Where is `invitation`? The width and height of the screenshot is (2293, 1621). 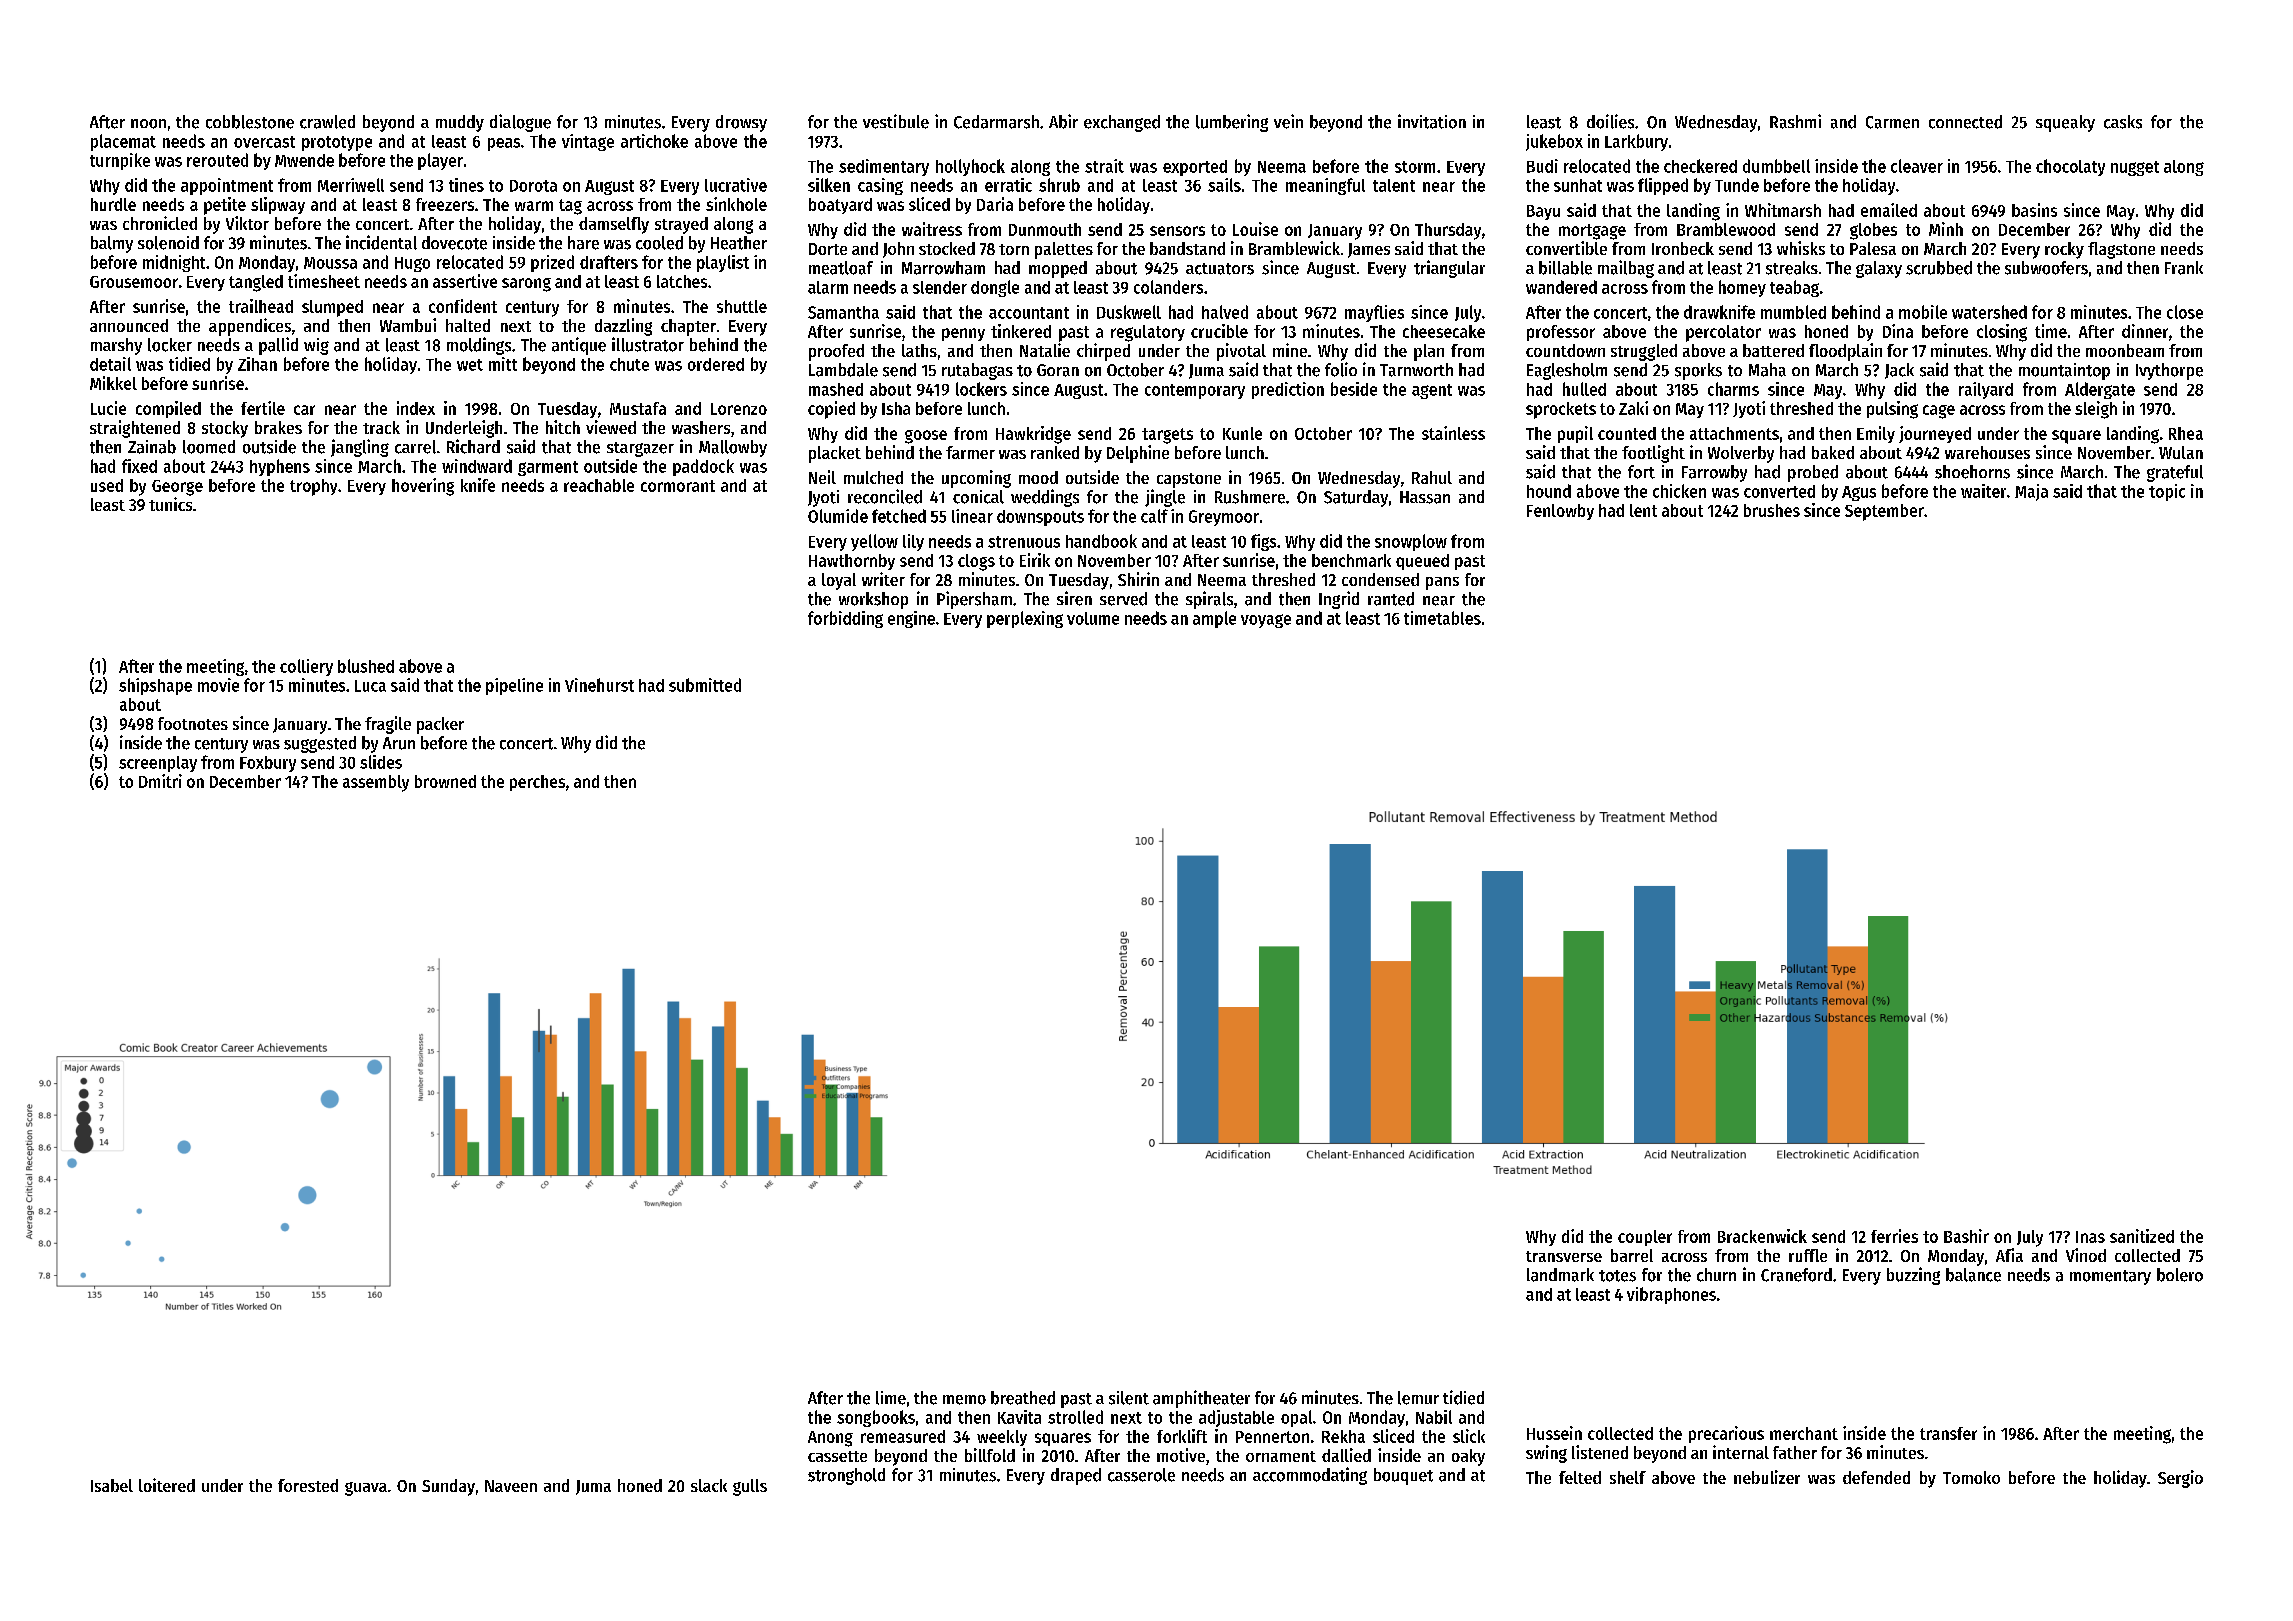 invitation is located at coordinates (1432, 121).
